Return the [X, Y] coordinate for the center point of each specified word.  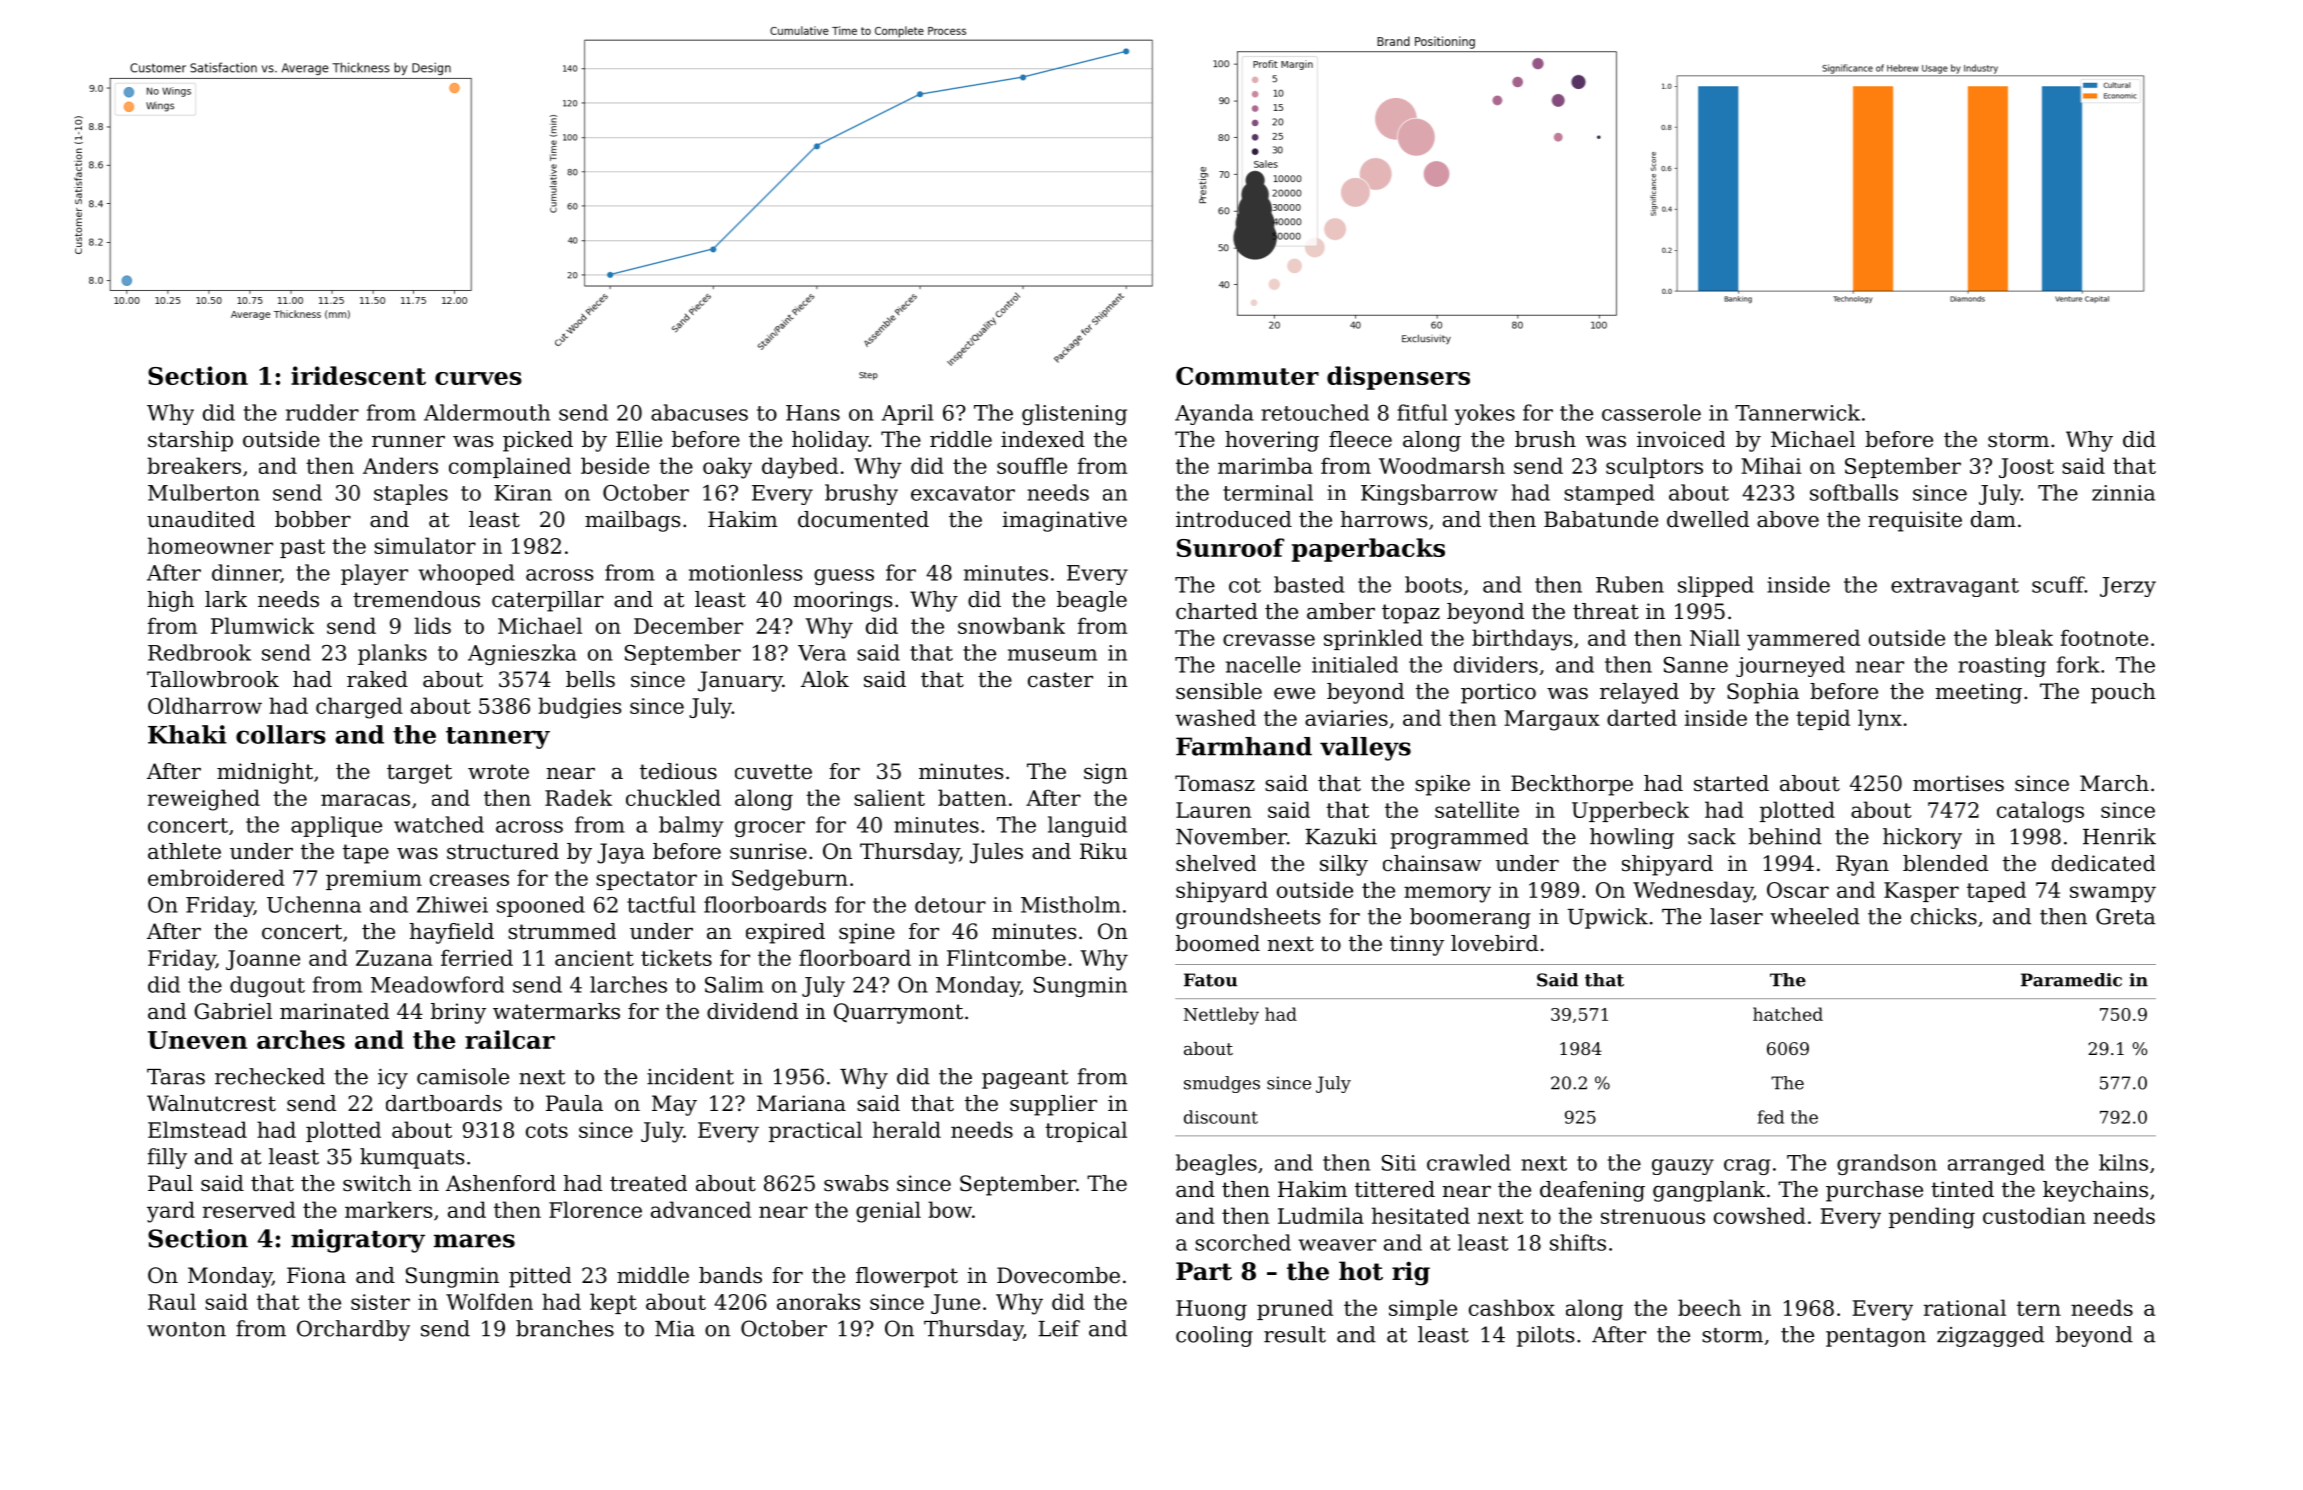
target [419, 774]
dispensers [1398, 378]
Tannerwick [1797, 412]
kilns [2123, 1162]
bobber [313, 519]
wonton [186, 1329]
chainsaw [1432, 863]
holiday [830, 441]
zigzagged [1990, 1336]
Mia [675, 1329]
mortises [1958, 783]
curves [478, 378]
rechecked [270, 1076]
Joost [2026, 468]
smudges [1222, 1084]
